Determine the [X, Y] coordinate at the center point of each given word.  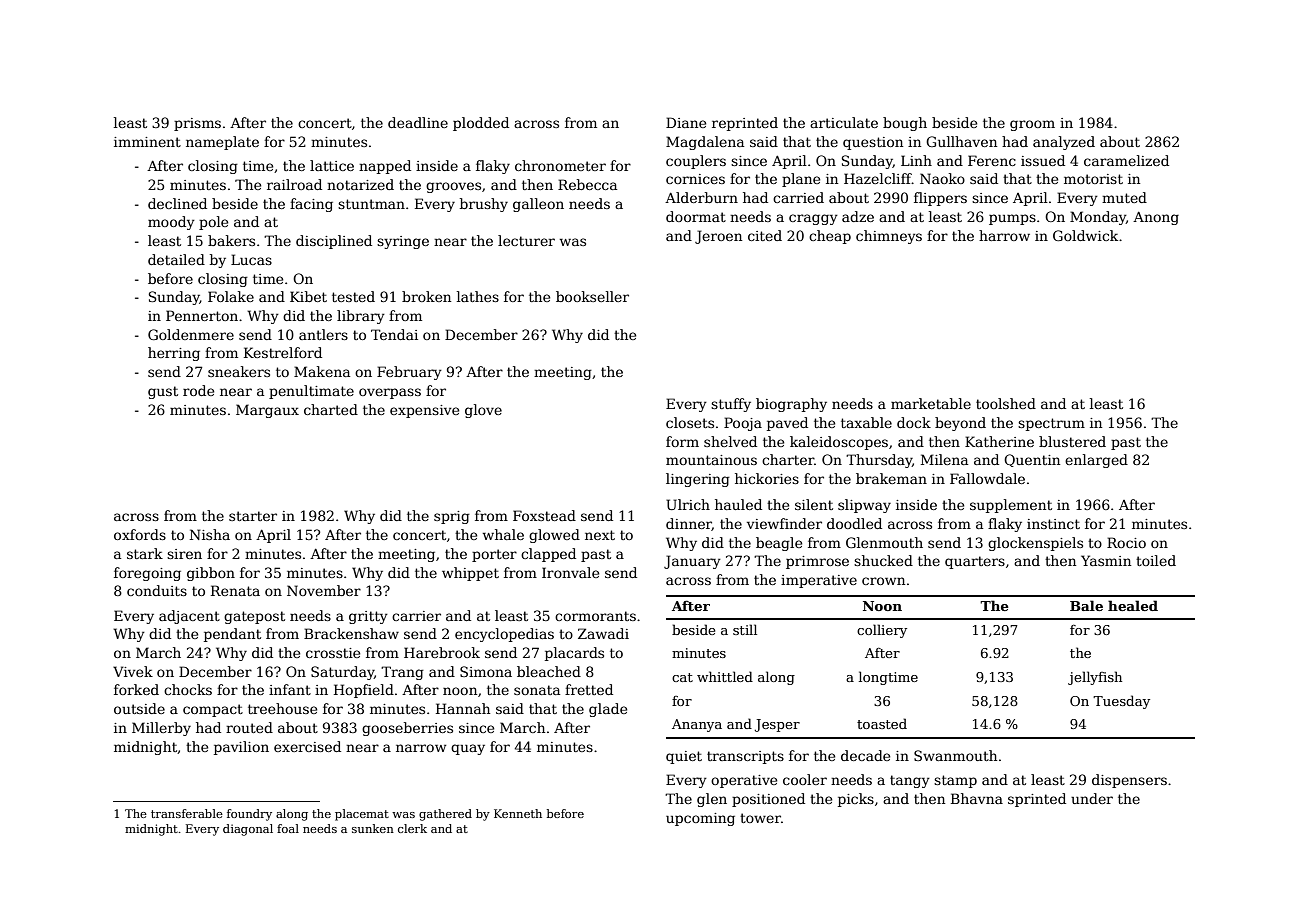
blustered [1072, 441]
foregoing [147, 574]
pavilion [241, 748]
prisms [197, 124]
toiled [1156, 560]
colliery [882, 631]
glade [608, 710]
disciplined [334, 242]
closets [690, 422]
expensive [424, 411]
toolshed [1006, 403]
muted [1124, 197]
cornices [695, 179]
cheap [830, 237]
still [745, 629]
